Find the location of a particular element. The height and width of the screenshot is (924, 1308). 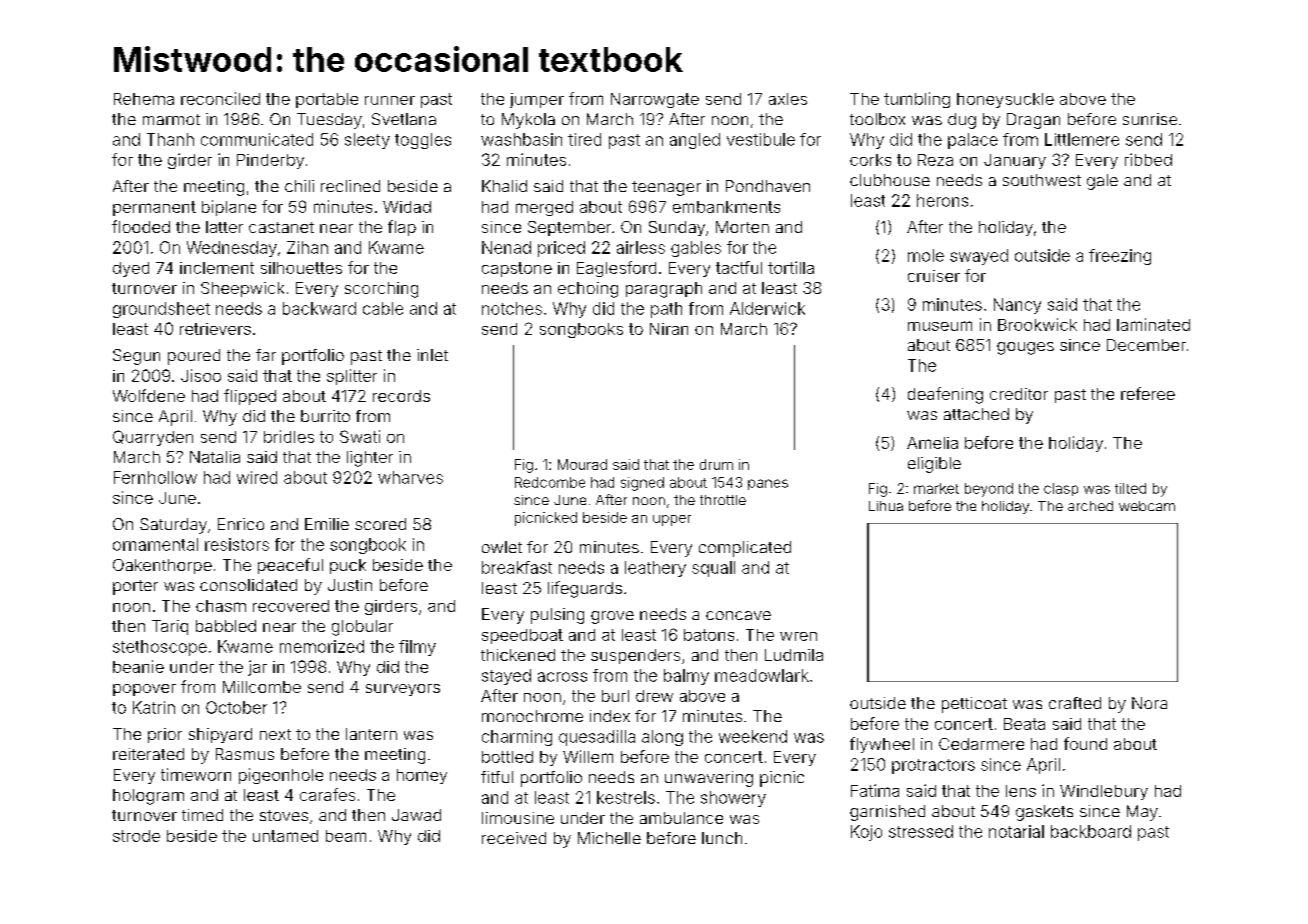

Rehema is located at coordinates (144, 99).
